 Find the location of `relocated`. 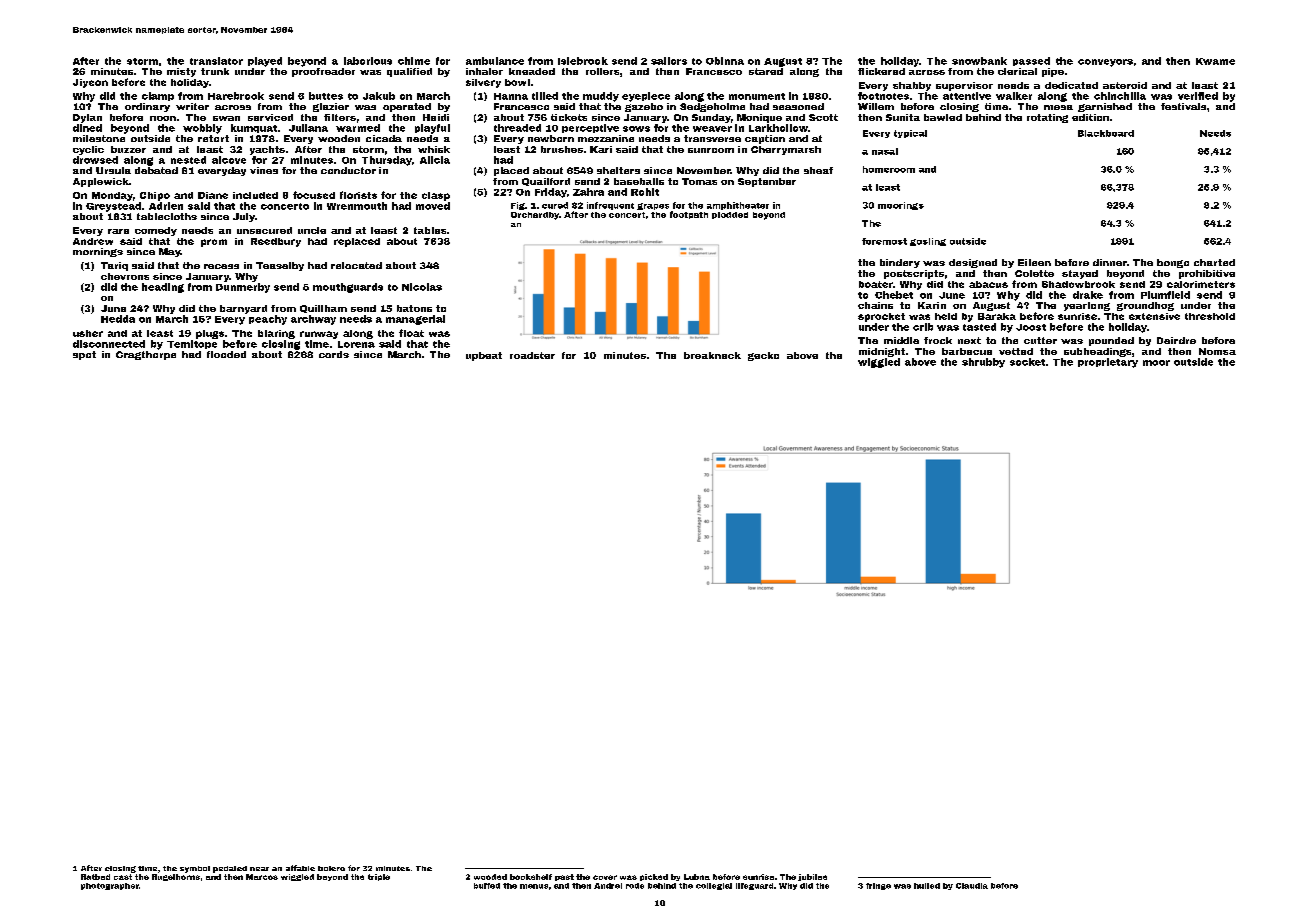

relocated is located at coordinates (356, 265).
